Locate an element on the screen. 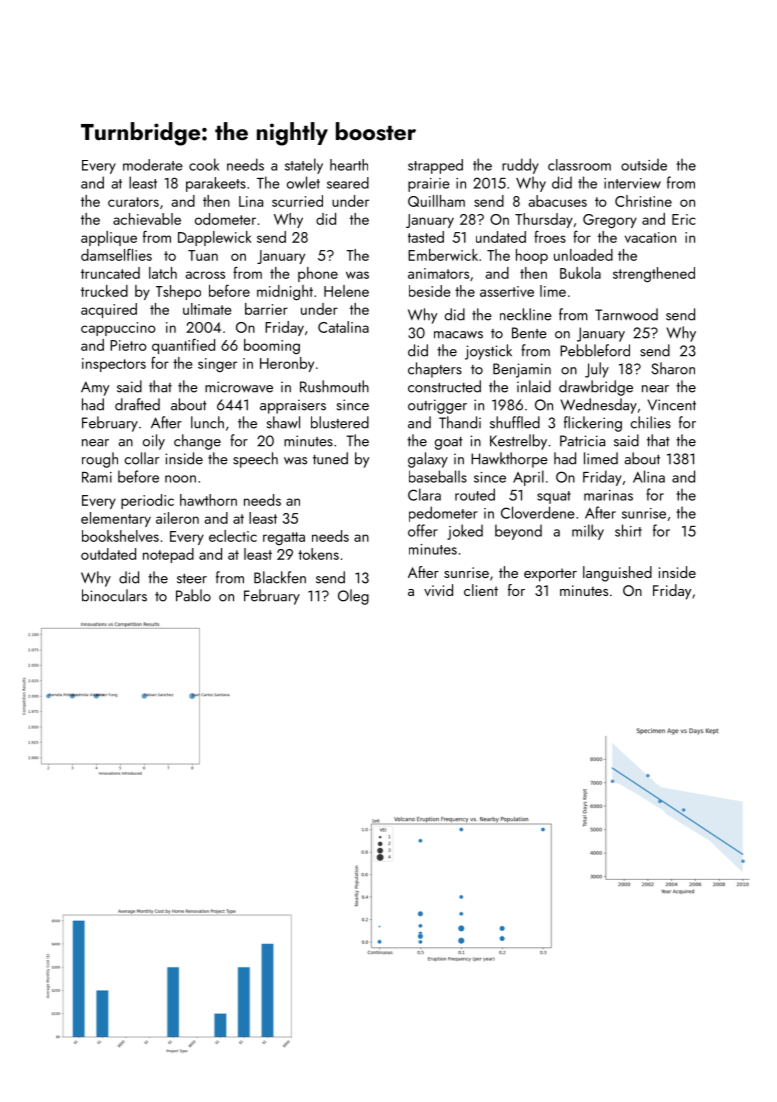  beside is located at coordinates (430, 291).
